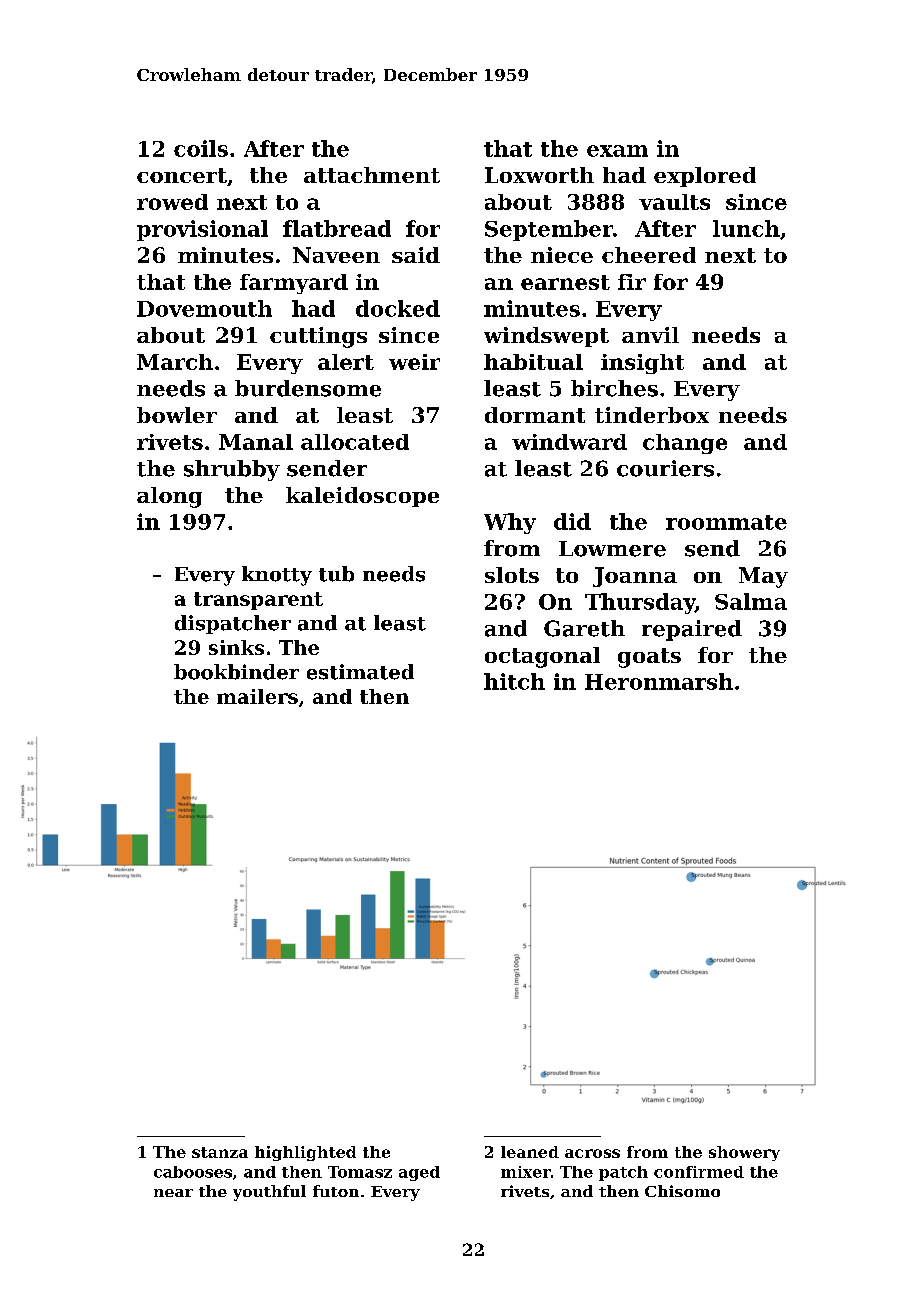 The image size is (924, 1314). What do you see at coordinates (372, 175) in the image?
I see `attachment` at bounding box center [372, 175].
